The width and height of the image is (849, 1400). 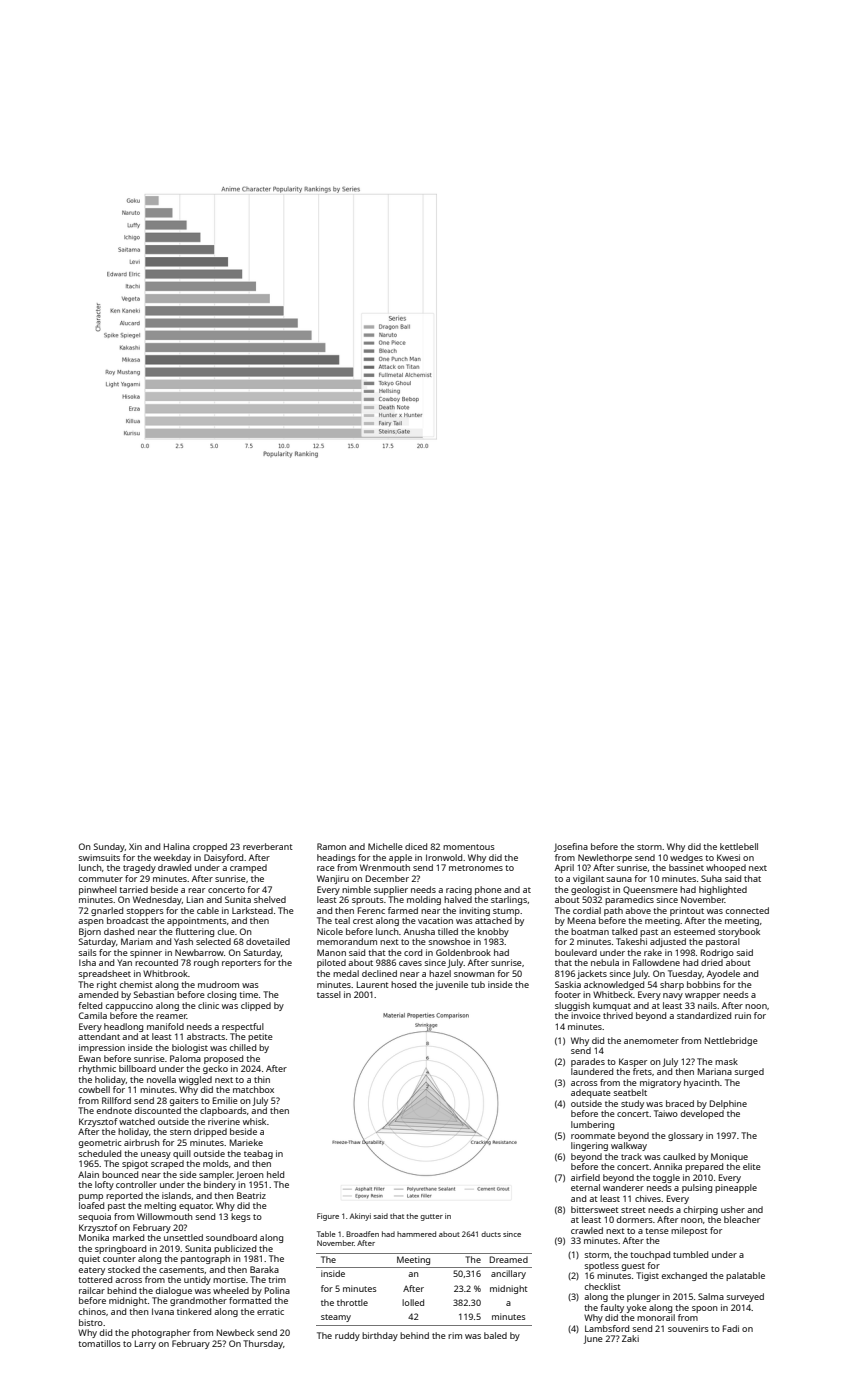 I want to click on Rodrigo, so click(x=717, y=953).
